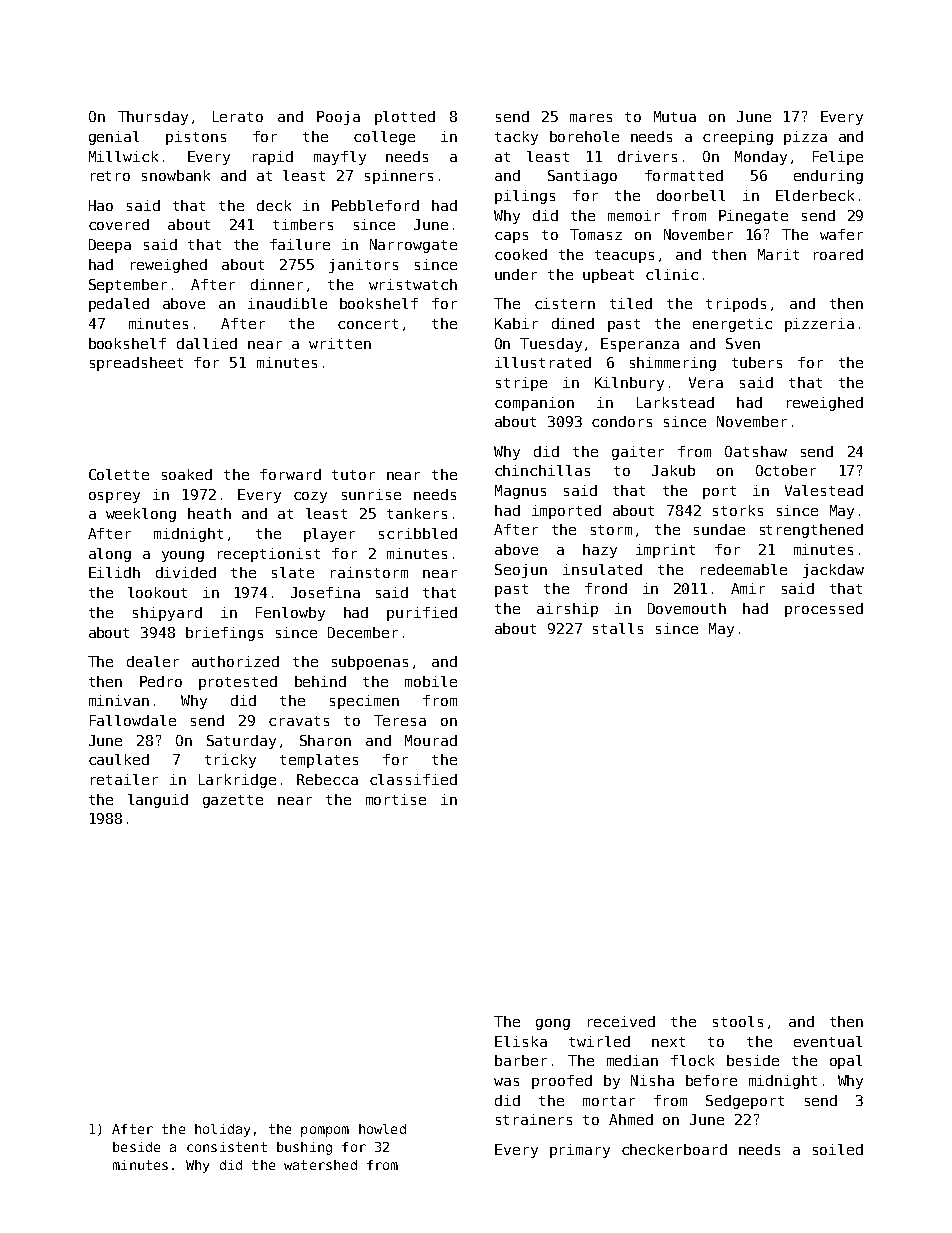 The height and width of the screenshot is (1233, 952). Describe the element at coordinates (114, 497) in the screenshot. I see `osprey` at that location.
